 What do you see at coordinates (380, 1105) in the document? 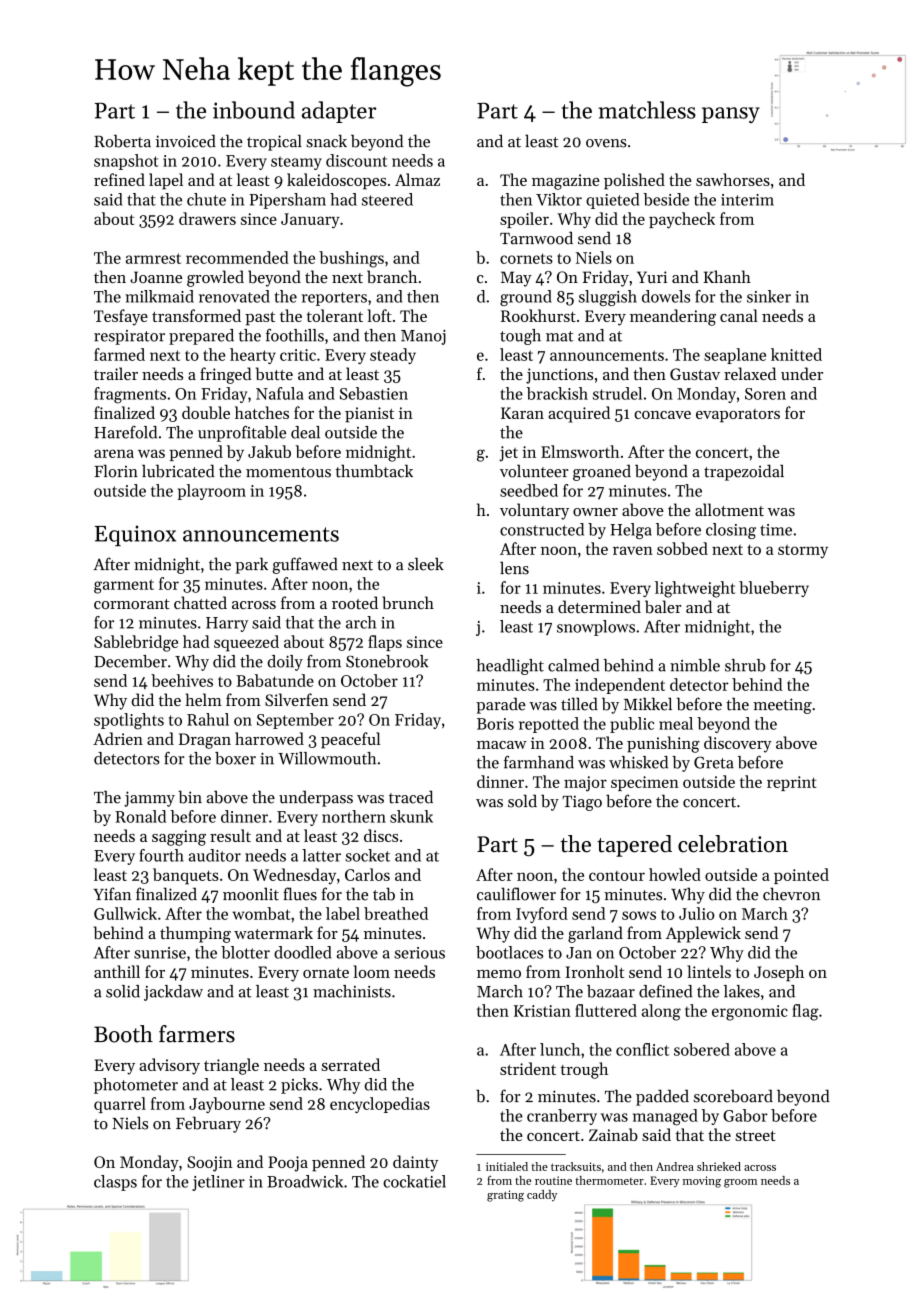
I see `encyclopedias` at bounding box center [380, 1105].
